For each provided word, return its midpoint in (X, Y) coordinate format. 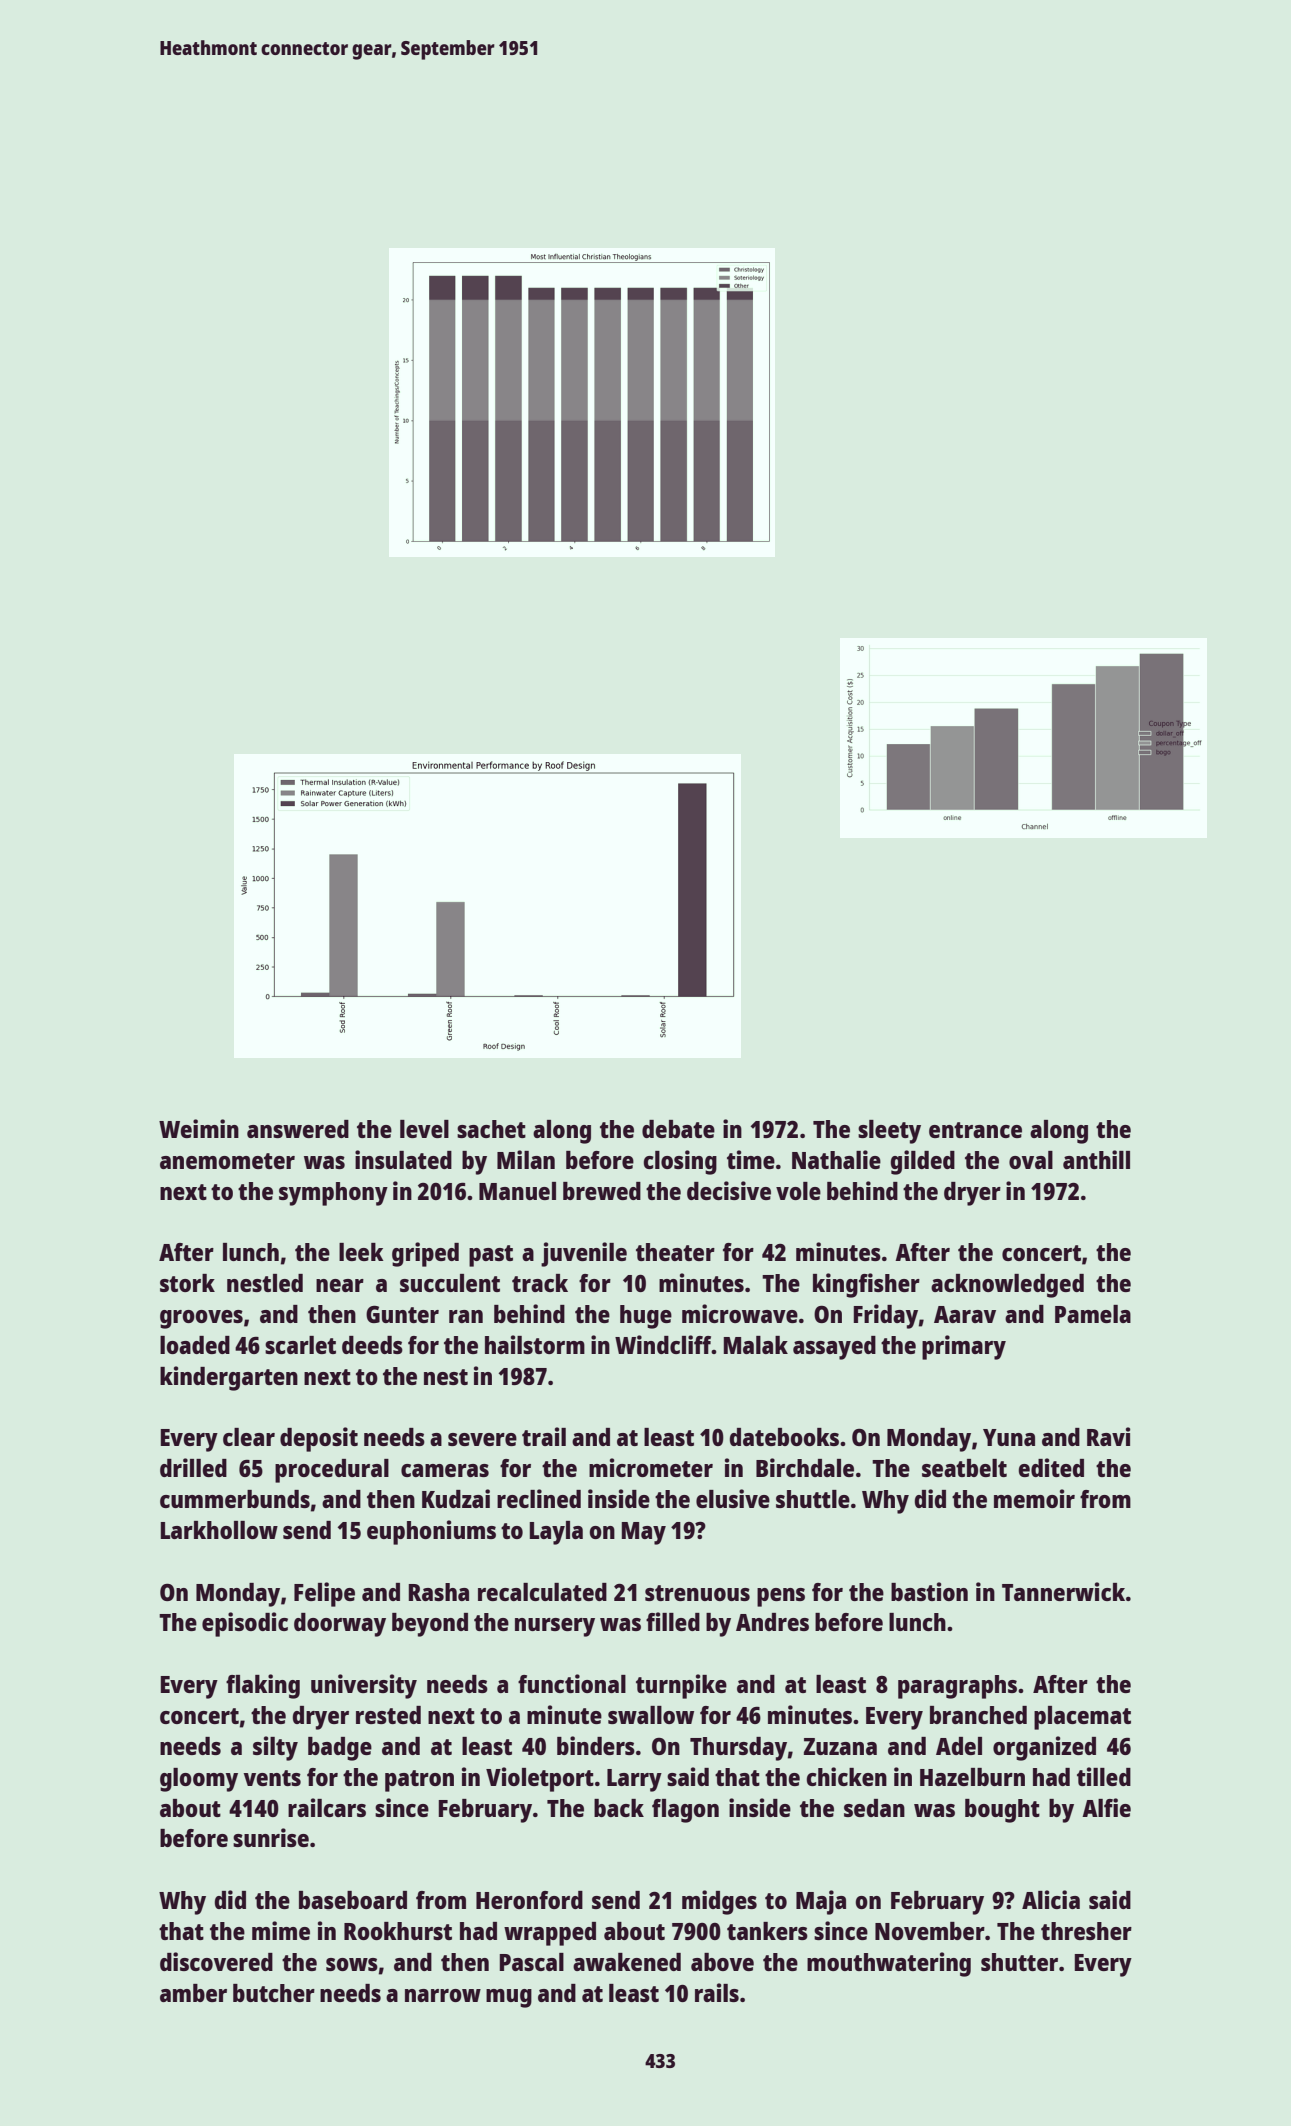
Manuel (517, 1191)
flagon (685, 1811)
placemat (1082, 1718)
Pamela (1093, 1314)
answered (298, 1129)
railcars (327, 1807)
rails (717, 1992)
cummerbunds (235, 1499)
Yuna (1009, 1437)
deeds (372, 1345)
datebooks (784, 1437)
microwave (740, 1313)
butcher (274, 1993)
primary (964, 1347)
